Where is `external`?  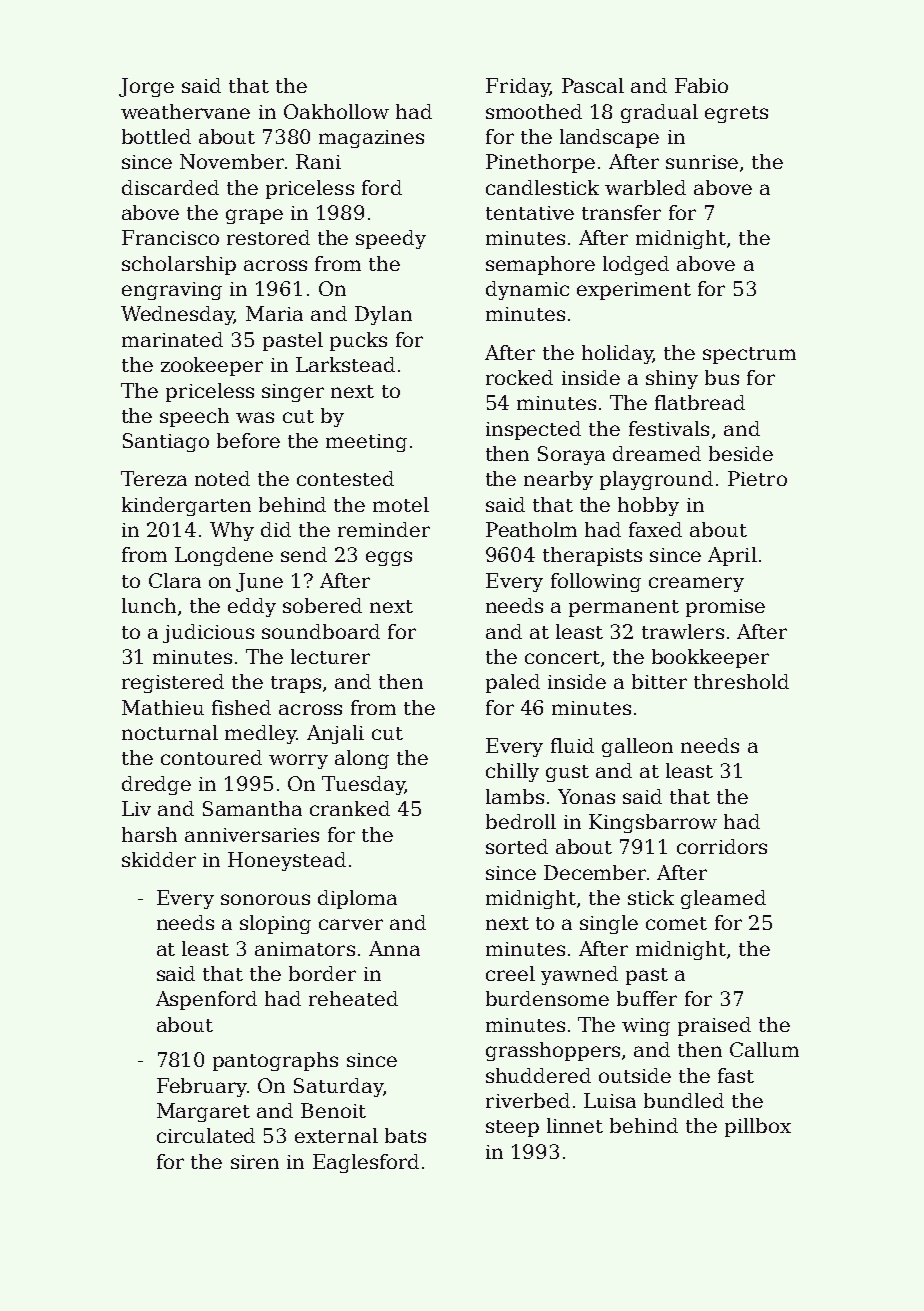 external is located at coordinates (336, 1135).
